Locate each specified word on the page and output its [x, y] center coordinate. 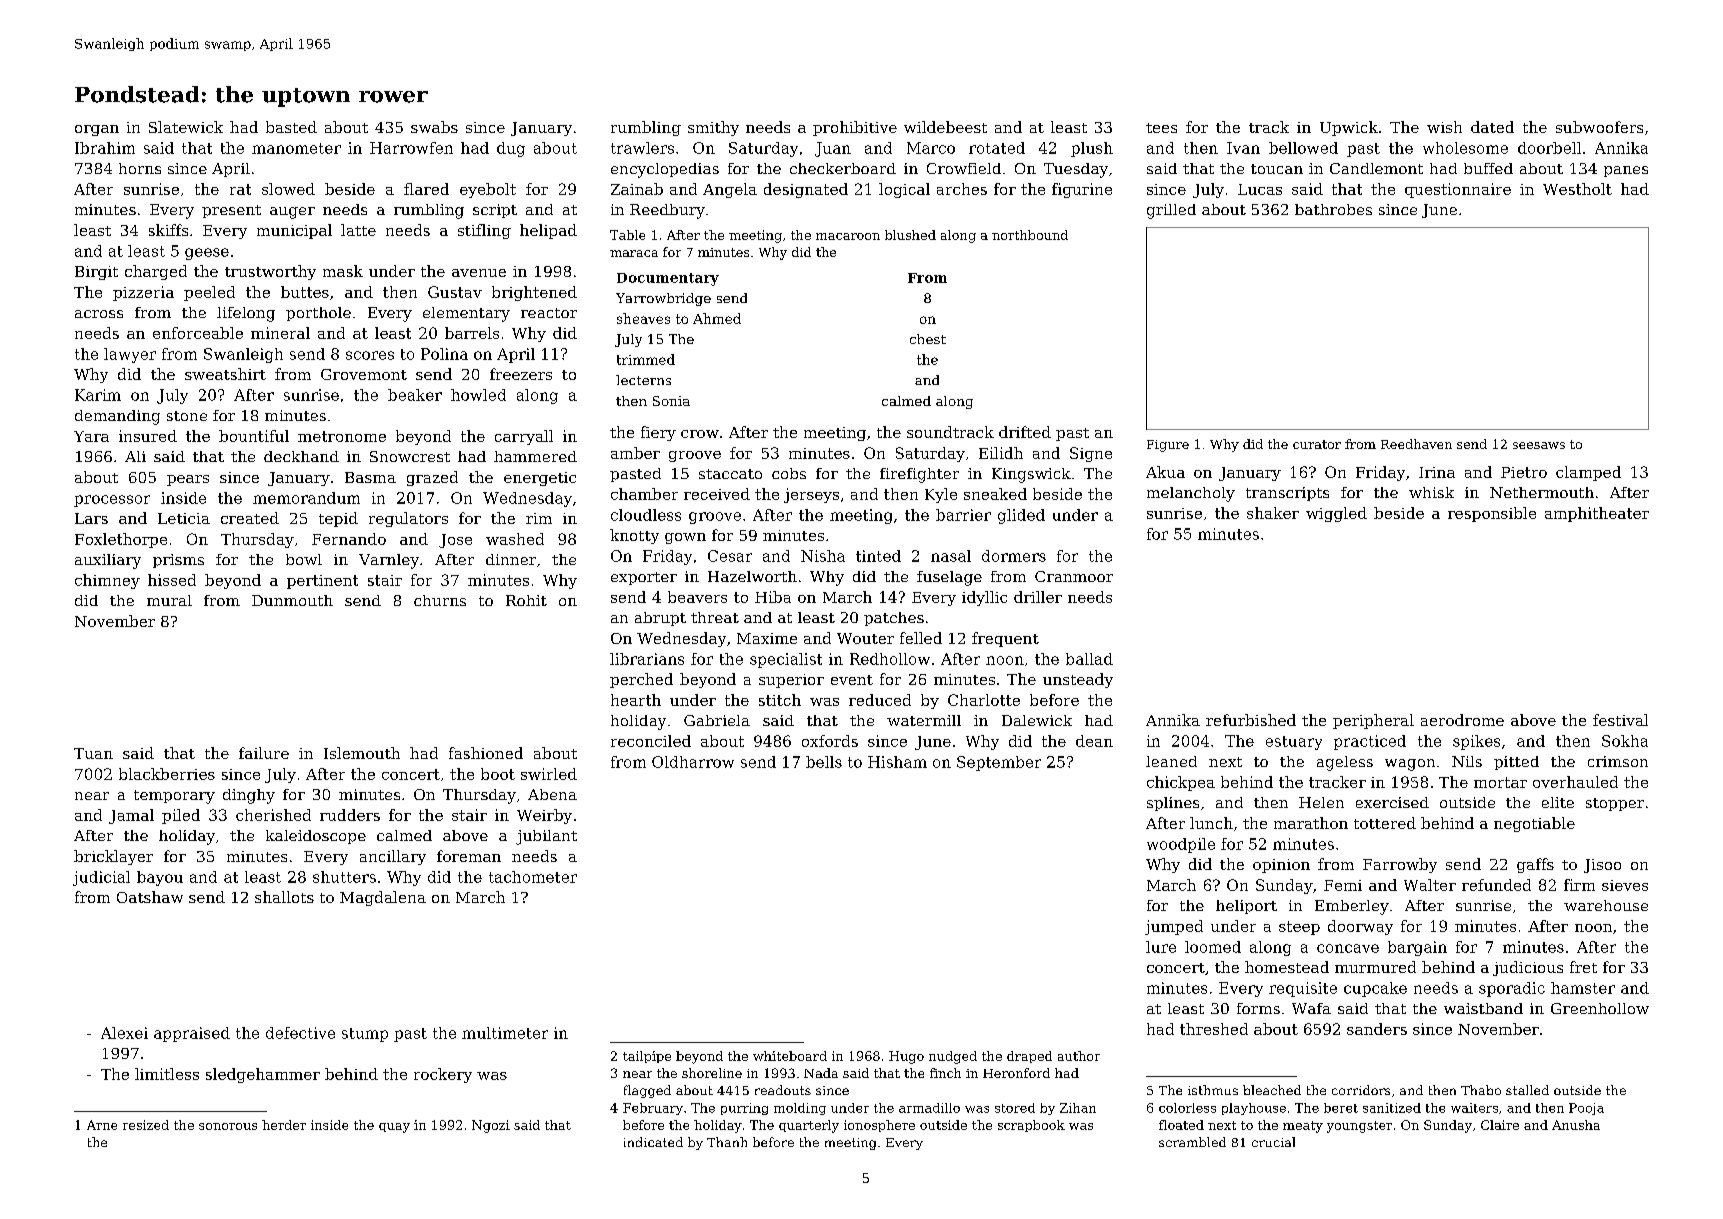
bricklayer [113, 857]
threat [715, 617]
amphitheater [1597, 514]
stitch [780, 700]
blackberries [167, 774]
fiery [658, 433]
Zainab [637, 189]
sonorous [228, 1126]
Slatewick [186, 127]
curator [1317, 444]
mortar [1500, 782]
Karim [98, 395]
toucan [1277, 169]
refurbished [1251, 720]
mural [169, 600]
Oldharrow [693, 762]
